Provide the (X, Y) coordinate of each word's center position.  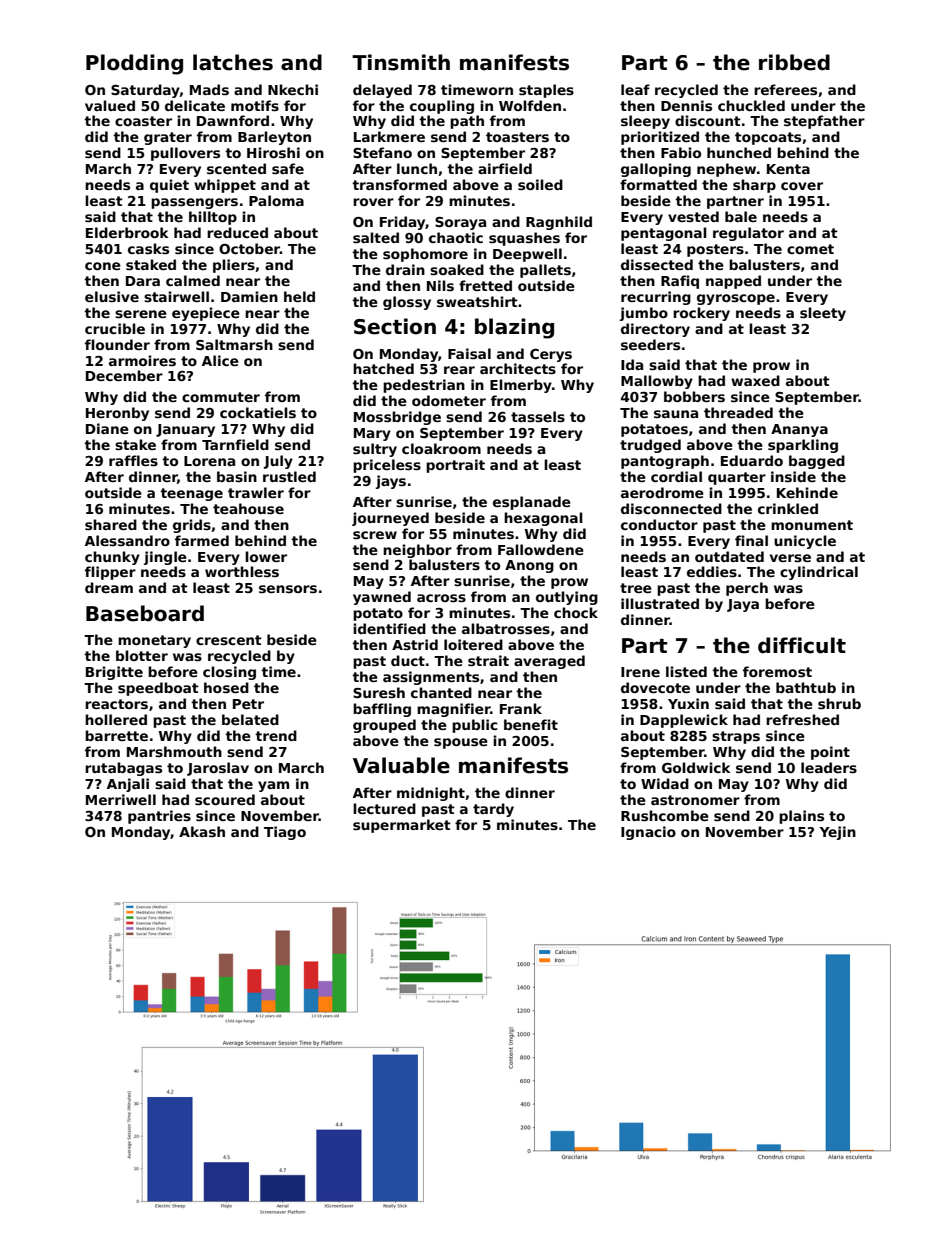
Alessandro (127, 540)
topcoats (768, 138)
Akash (202, 831)
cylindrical (819, 573)
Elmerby (521, 386)
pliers (234, 266)
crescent (229, 640)
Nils (440, 285)
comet (810, 249)
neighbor (417, 551)
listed (686, 671)
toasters (517, 137)
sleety (823, 314)
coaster (143, 121)
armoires (142, 360)
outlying (567, 598)
